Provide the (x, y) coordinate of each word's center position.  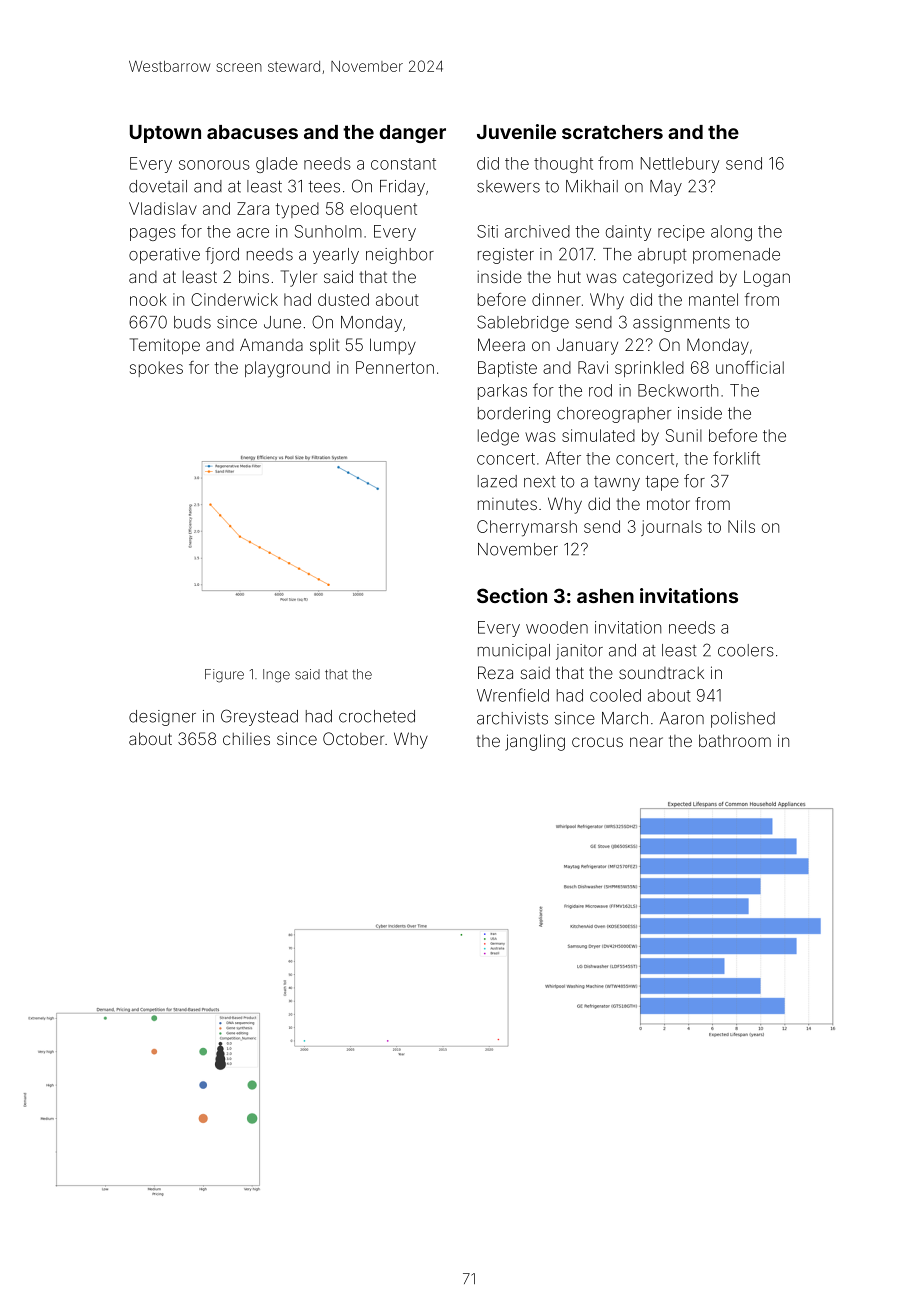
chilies (246, 739)
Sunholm (328, 231)
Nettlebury (680, 165)
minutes (507, 504)
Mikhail (592, 186)
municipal (514, 652)
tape (662, 483)
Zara (253, 208)
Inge (276, 676)
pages (153, 234)
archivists (512, 718)
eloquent (383, 210)
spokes (156, 369)
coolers (746, 650)
